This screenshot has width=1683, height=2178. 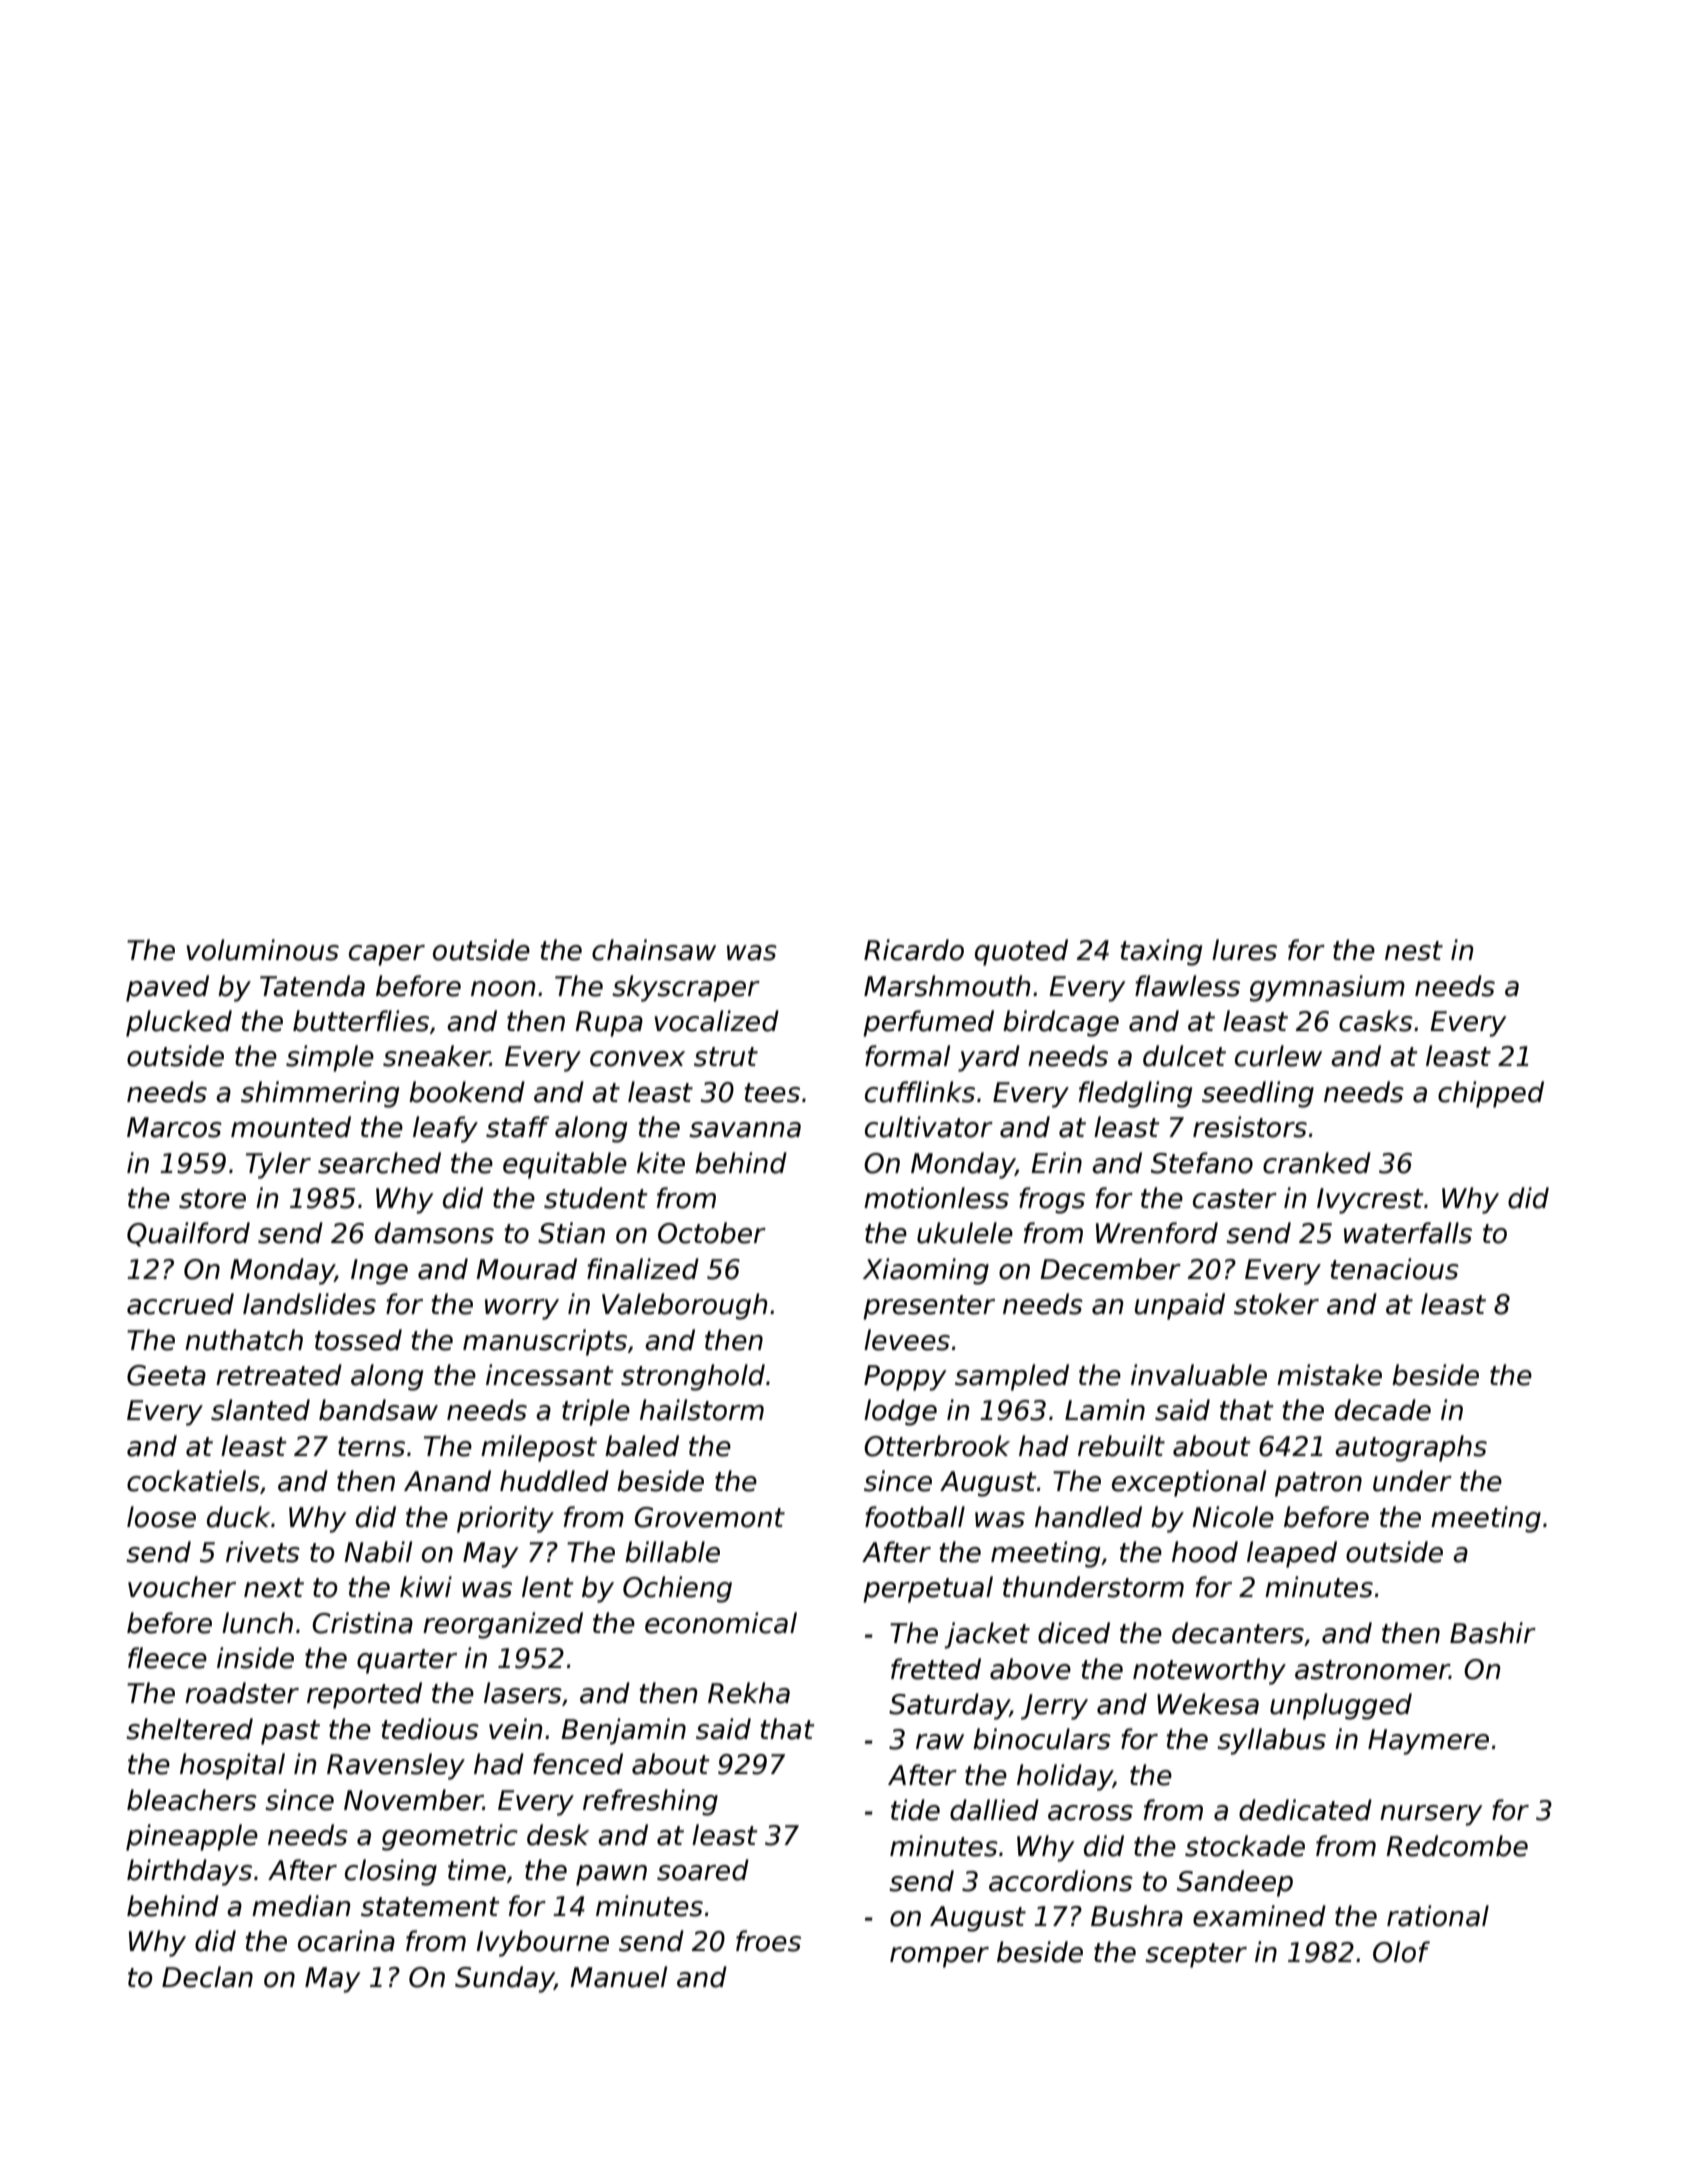 What do you see at coordinates (1395, 1269) in the screenshot?
I see `tenacious` at bounding box center [1395, 1269].
